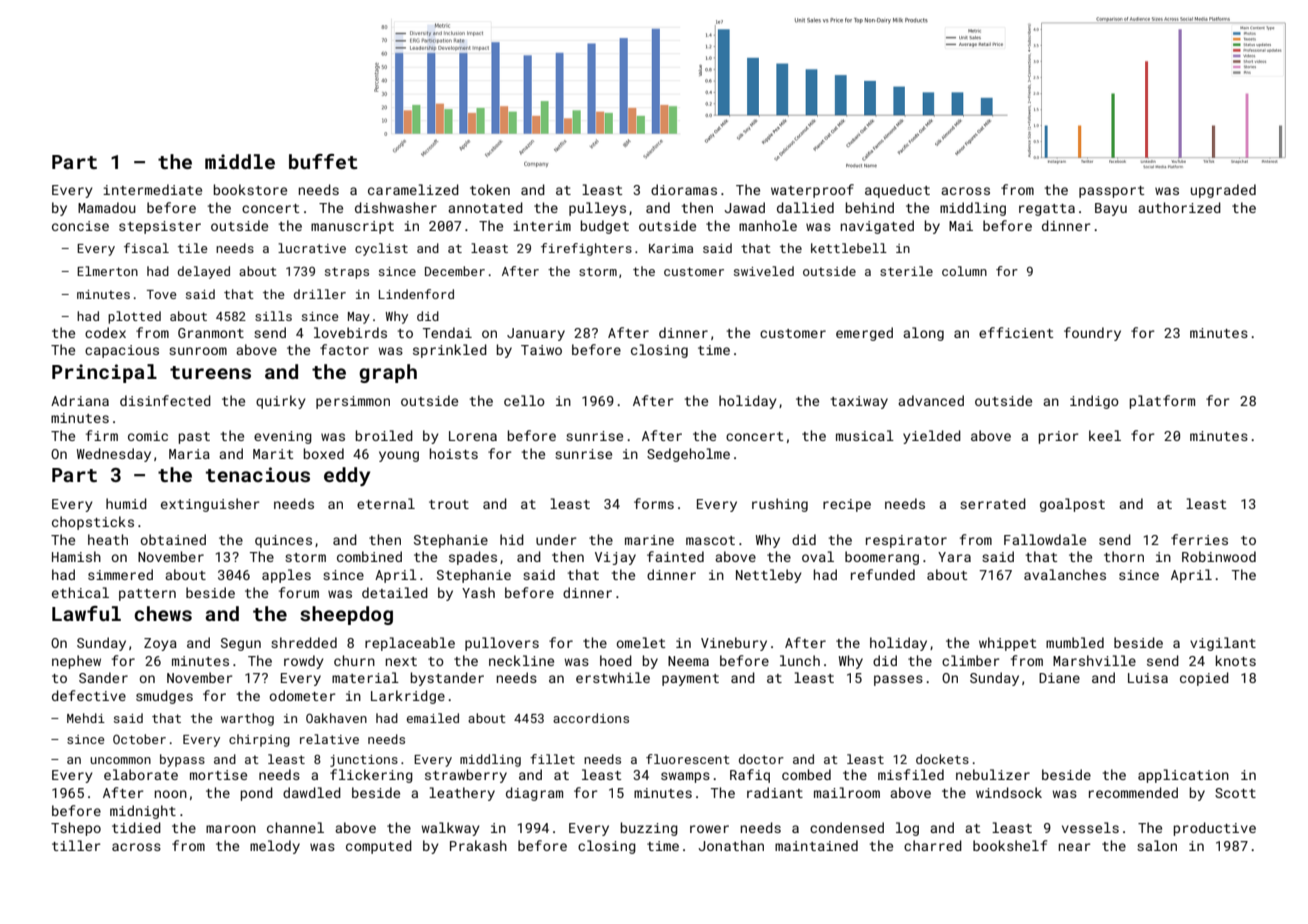 The image size is (1308, 924). What do you see at coordinates (86, 613) in the page?
I see `Lawful` at bounding box center [86, 613].
